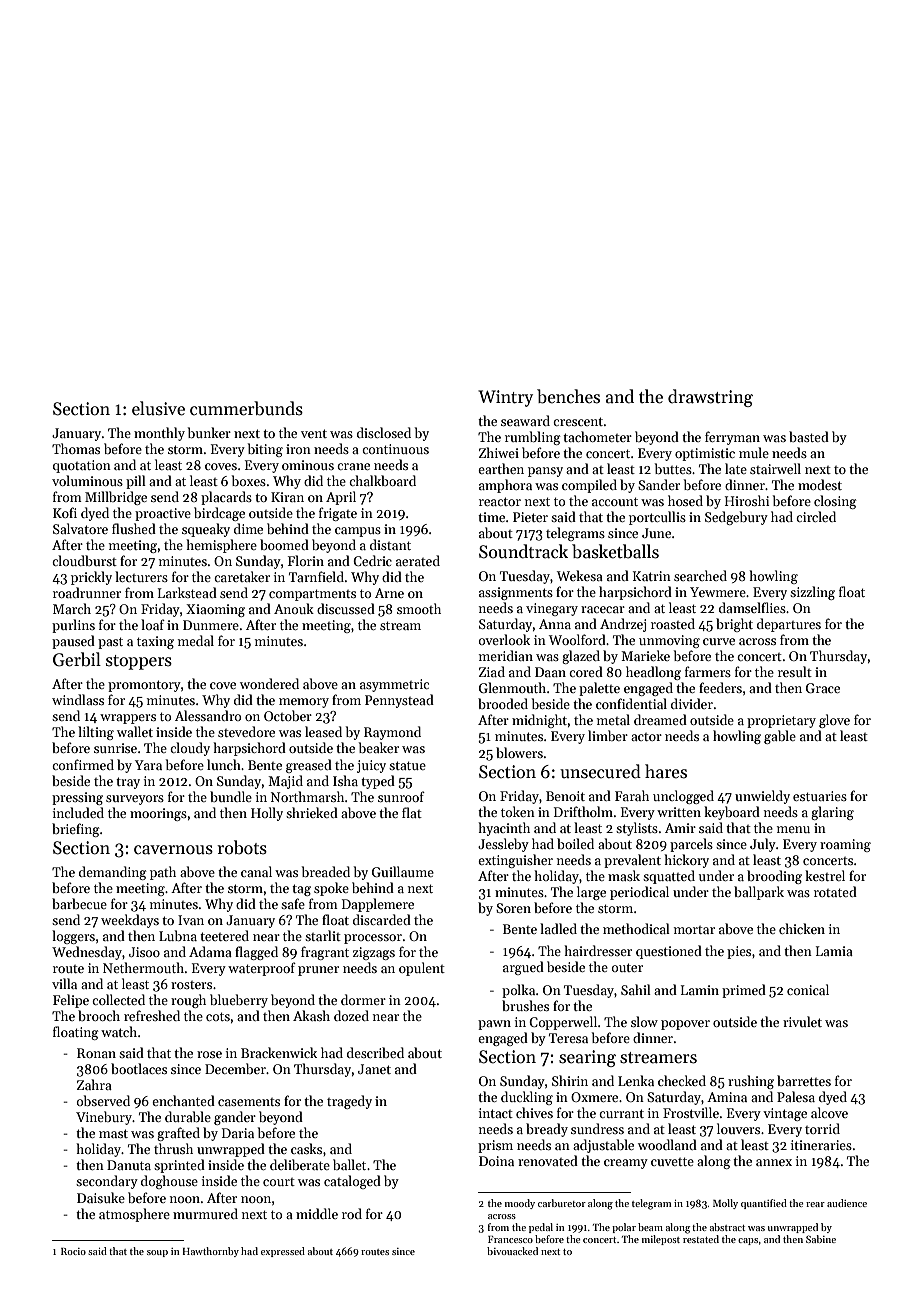 The image size is (924, 1308). Describe the element at coordinates (774, 877) in the image. I see `brooding` at that location.
